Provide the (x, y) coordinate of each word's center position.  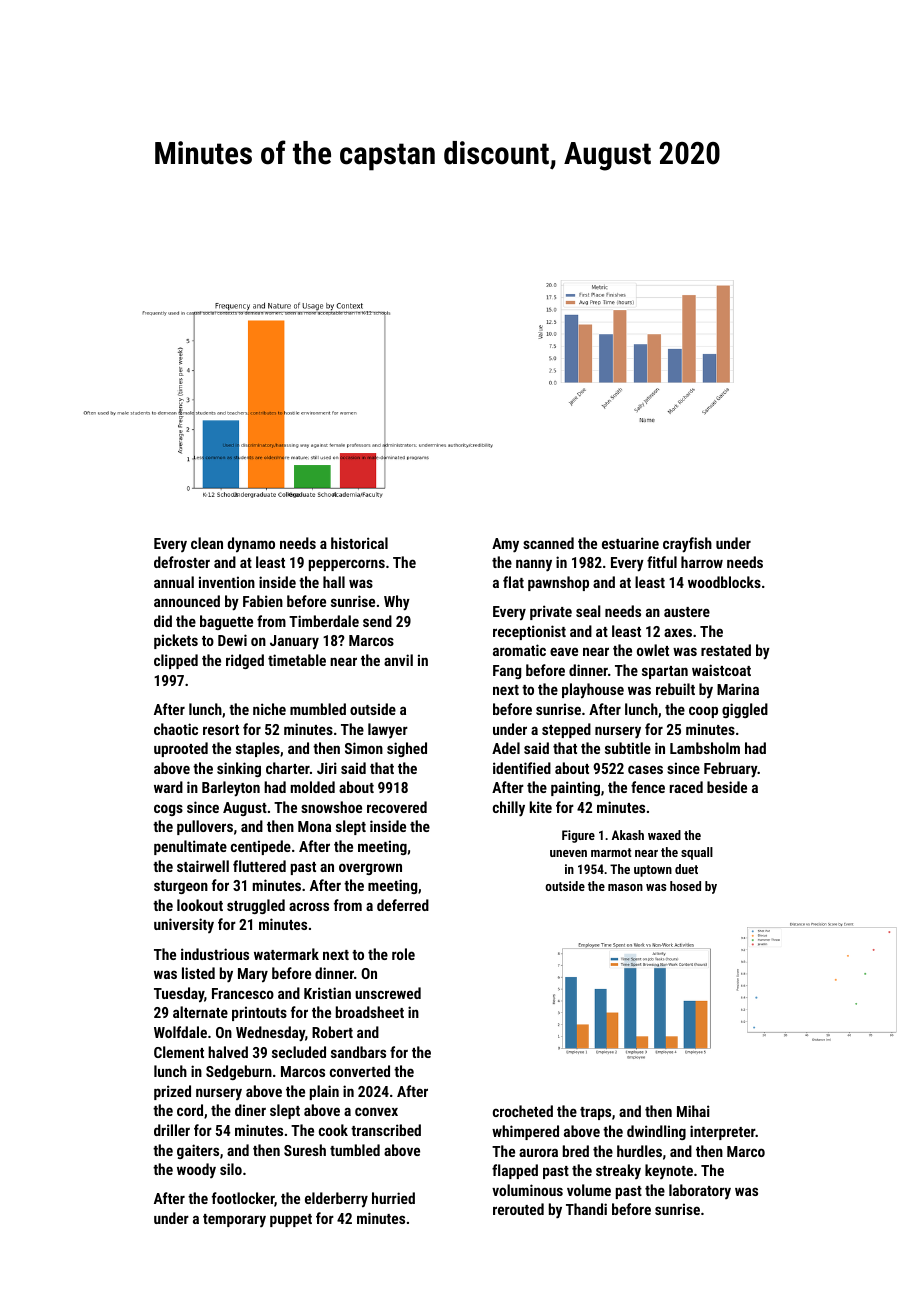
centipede (261, 847)
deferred (403, 905)
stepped (566, 730)
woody (196, 1170)
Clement (179, 1052)
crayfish (687, 545)
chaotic (176, 729)
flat (513, 582)
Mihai (693, 1111)
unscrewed (388, 993)
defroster (182, 562)
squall (697, 853)
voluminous (527, 1190)
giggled (745, 710)
